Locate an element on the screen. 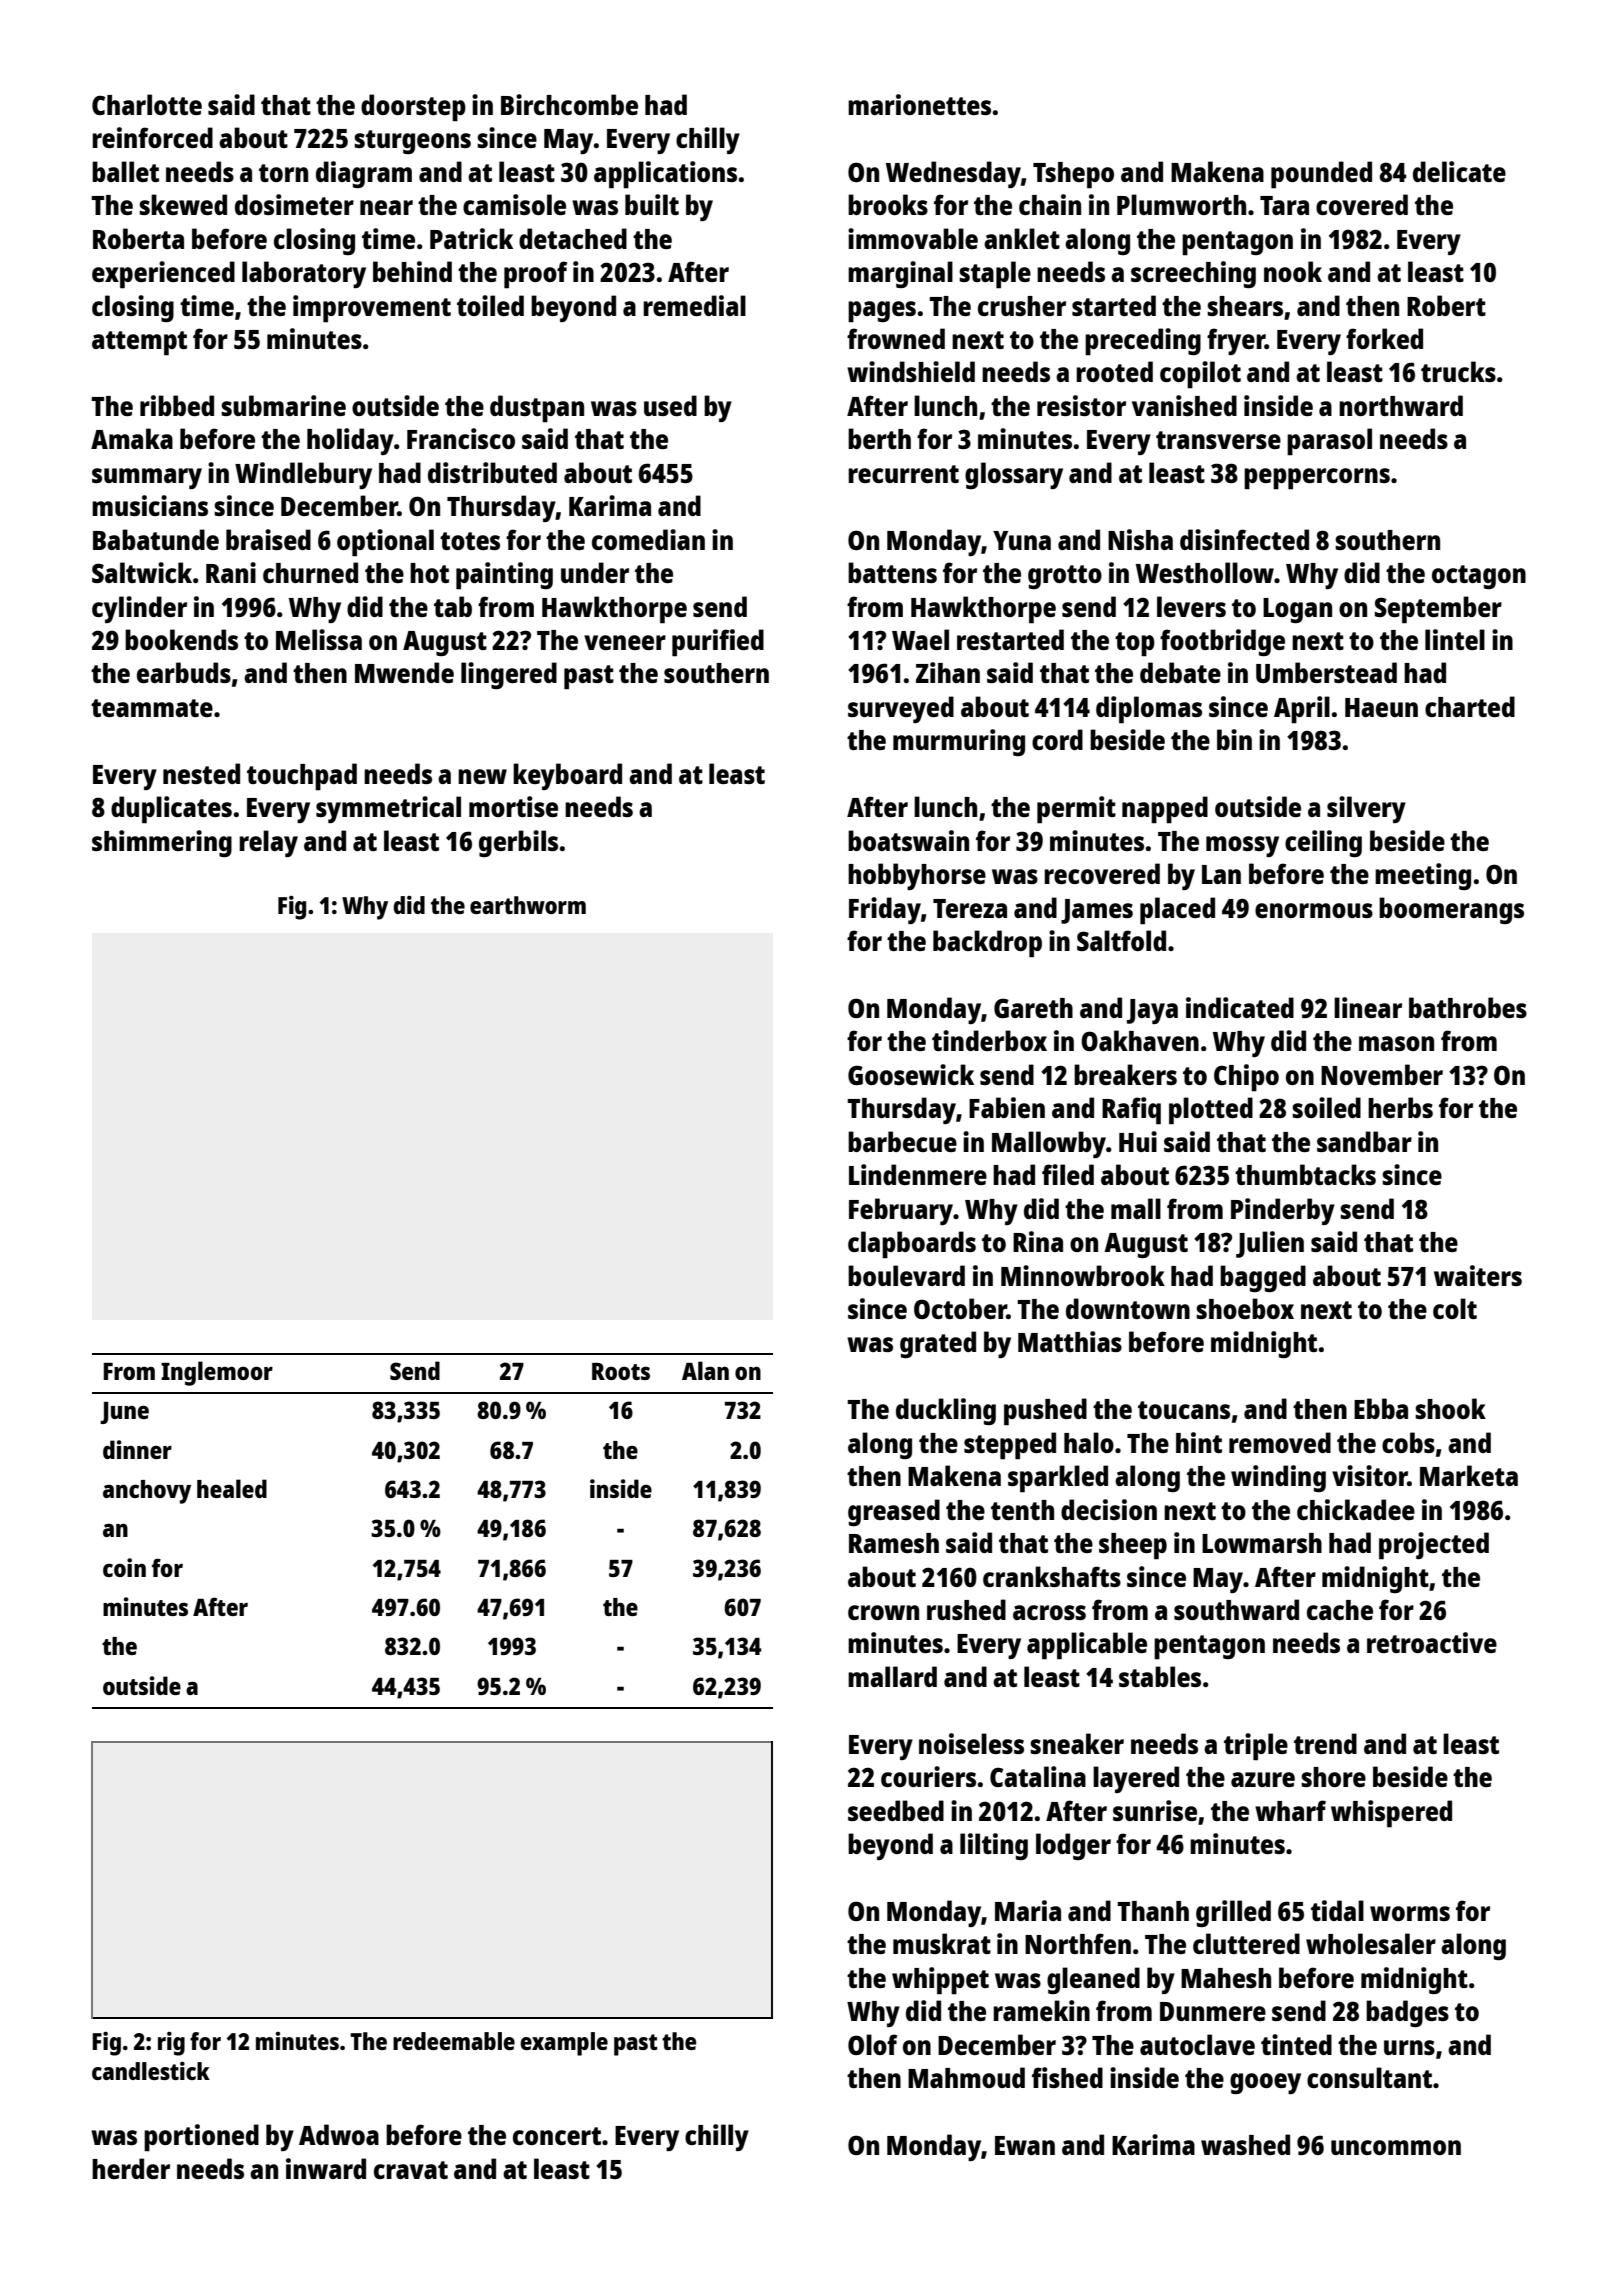  ballet is located at coordinates (125, 171).
